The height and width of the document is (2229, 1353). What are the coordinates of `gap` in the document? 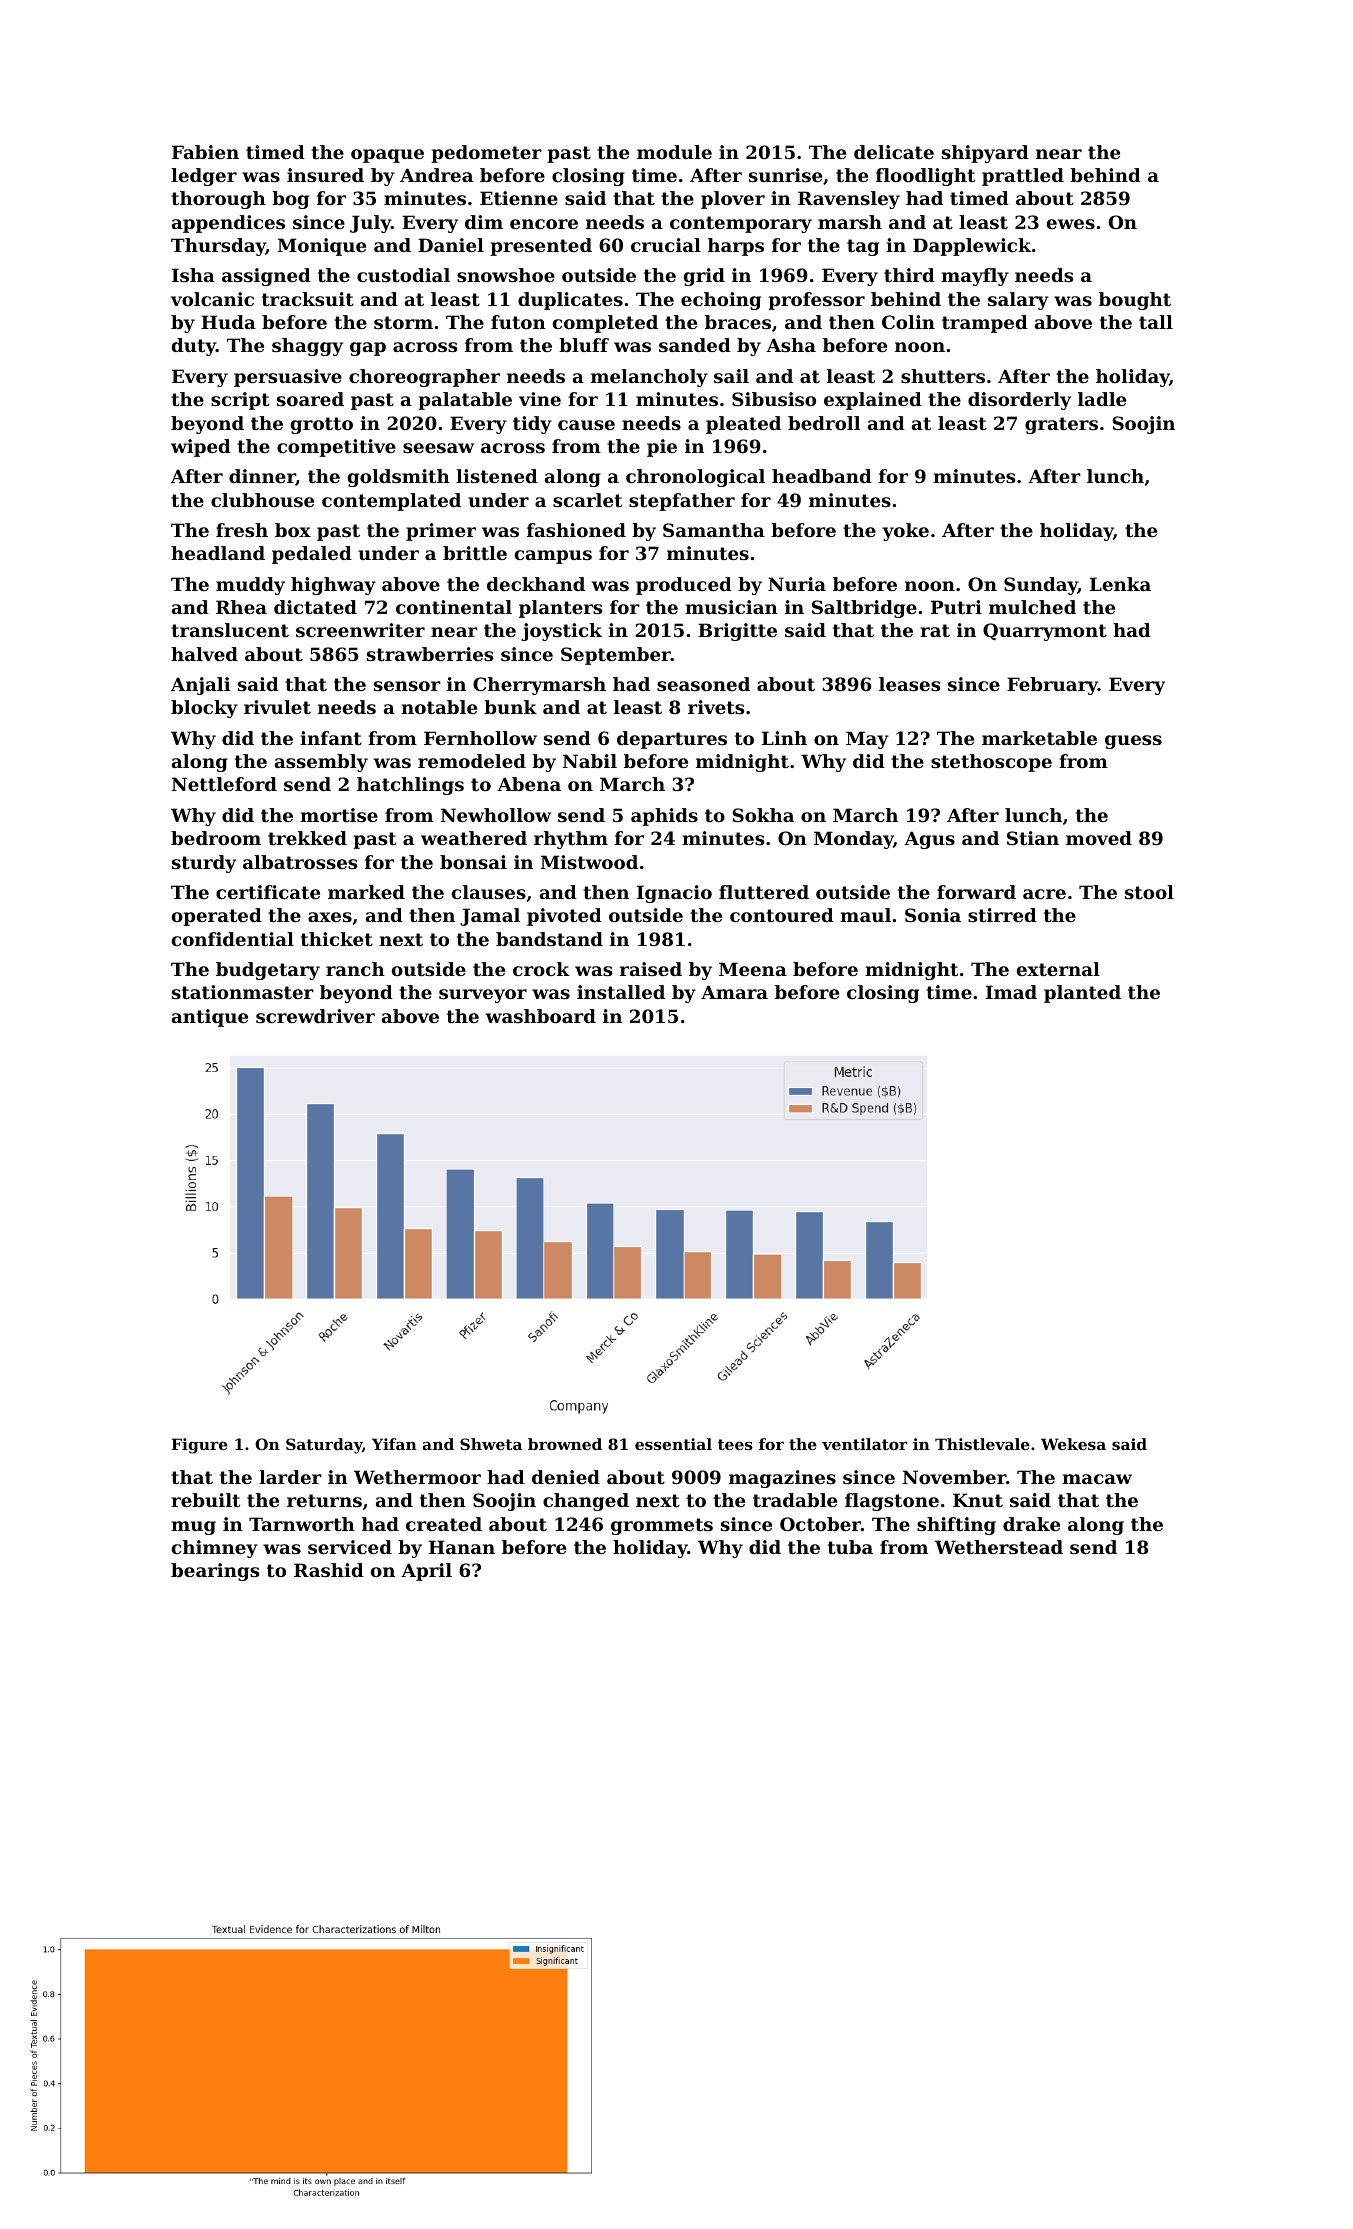 It's located at (368, 349).
